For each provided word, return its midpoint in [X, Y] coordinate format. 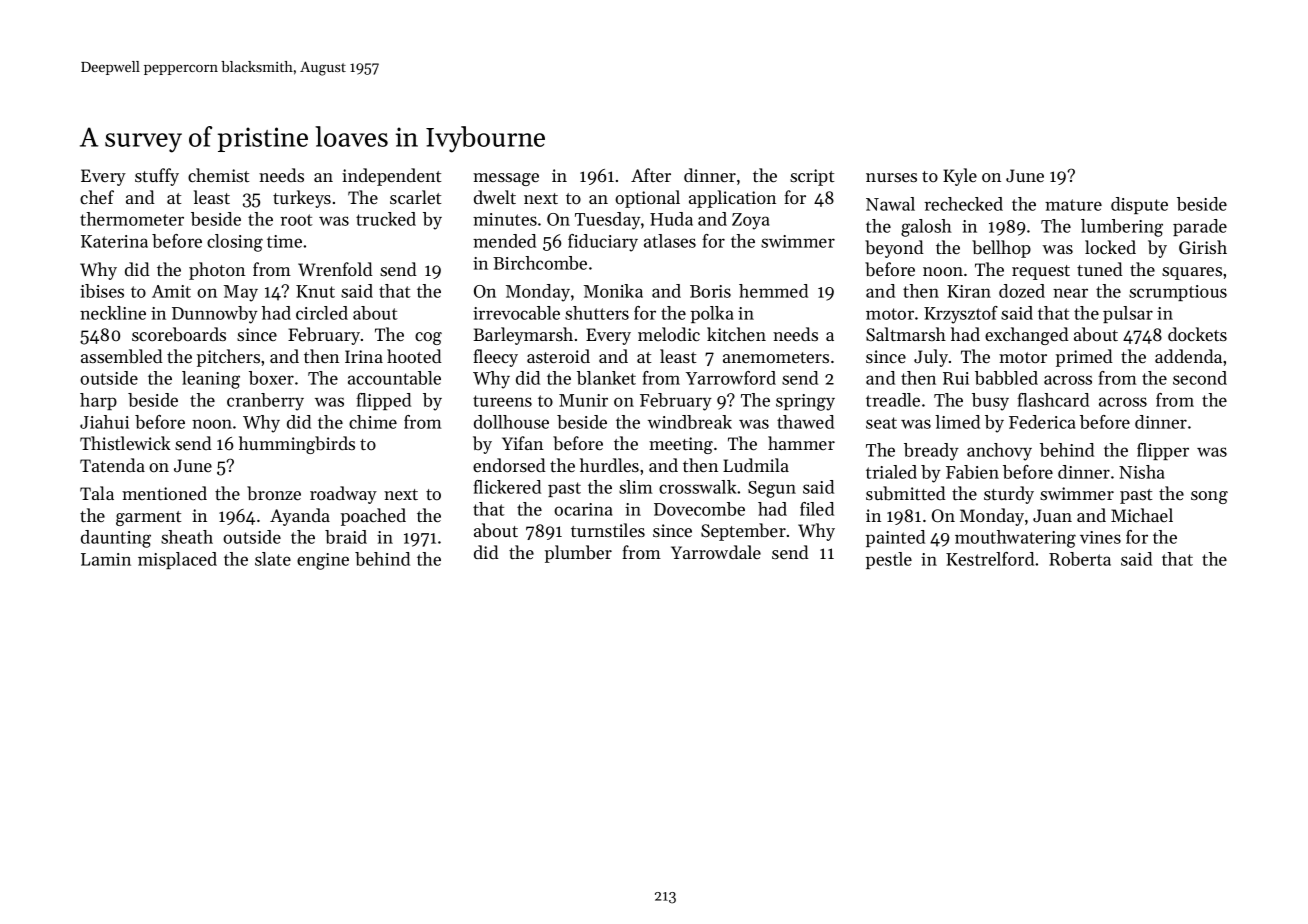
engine [323, 561]
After [651, 175]
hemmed [773, 291]
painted [895, 538]
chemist [218, 175]
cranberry [265, 402]
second [1200, 378]
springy [805, 402]
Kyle [960, 177]
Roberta [1080, 559]
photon [217, 271]
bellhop [1001, 249]
